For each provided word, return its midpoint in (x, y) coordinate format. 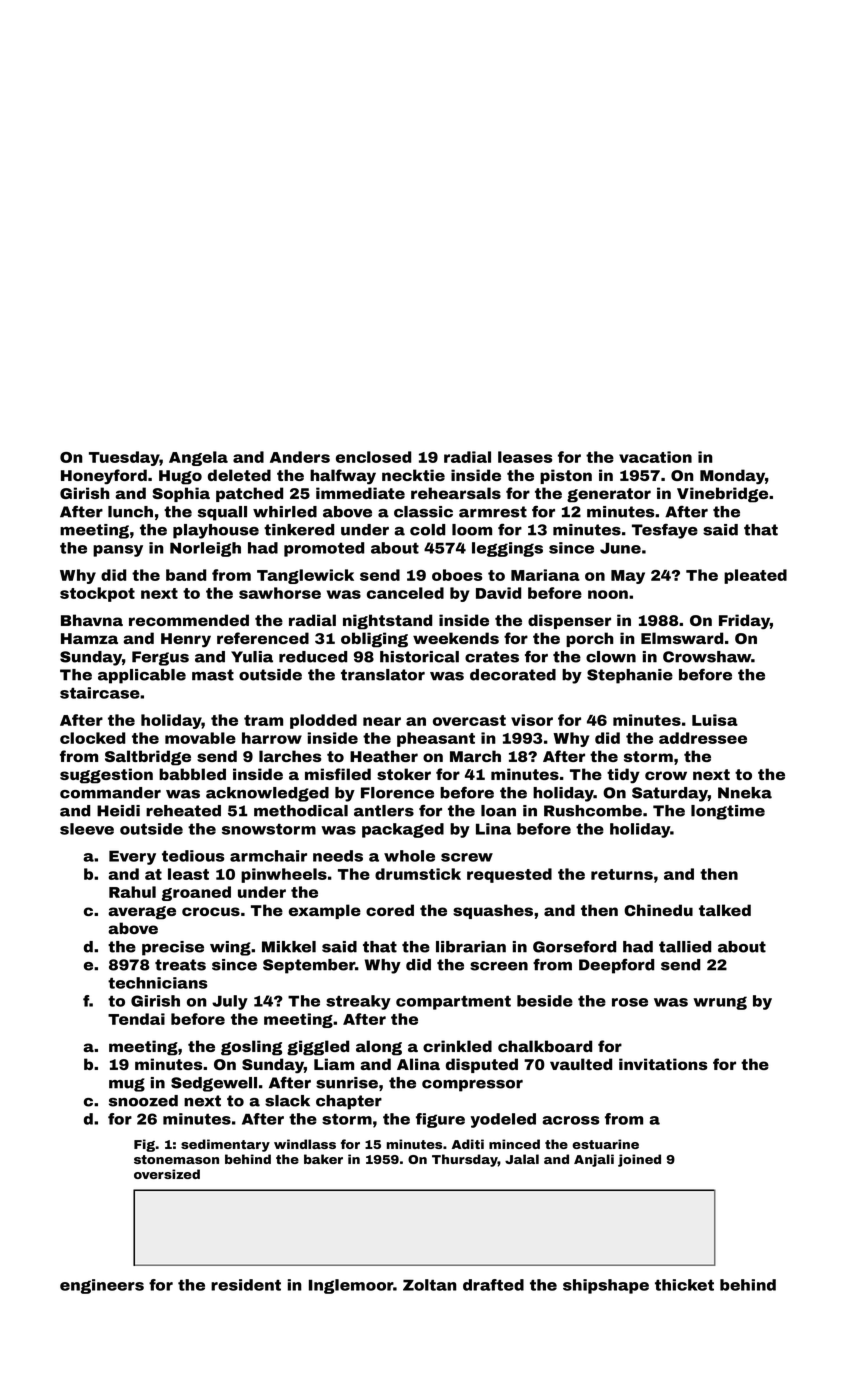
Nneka (745, 793)
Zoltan (430, 1285)
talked (725, 910)
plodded (323, 721)
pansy (118, 551)
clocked (92, 738)
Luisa (715, 720)
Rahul (132, 892)
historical (419, 657)
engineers (102, 1286)
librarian (471, 947)
